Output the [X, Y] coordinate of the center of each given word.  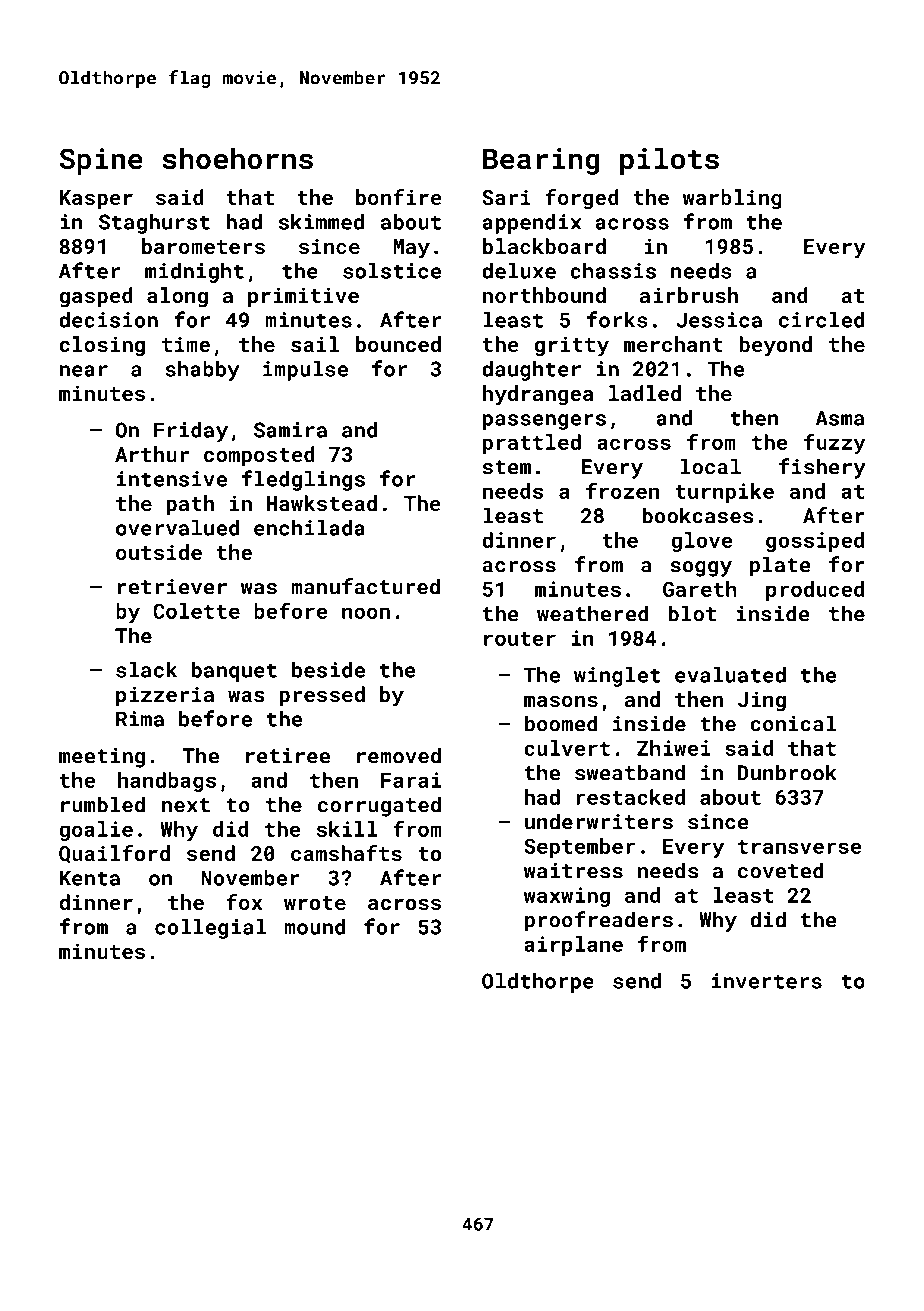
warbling [732, 199]
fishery [822, 468]
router [520, 639]
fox [244, 902]
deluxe [519, 271]
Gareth [700, 589]
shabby [202, 371]
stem [507, 467]
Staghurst [154, 224]
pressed [322, 696]
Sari [506, 197]
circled [821, 320]
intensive [172, 479]
